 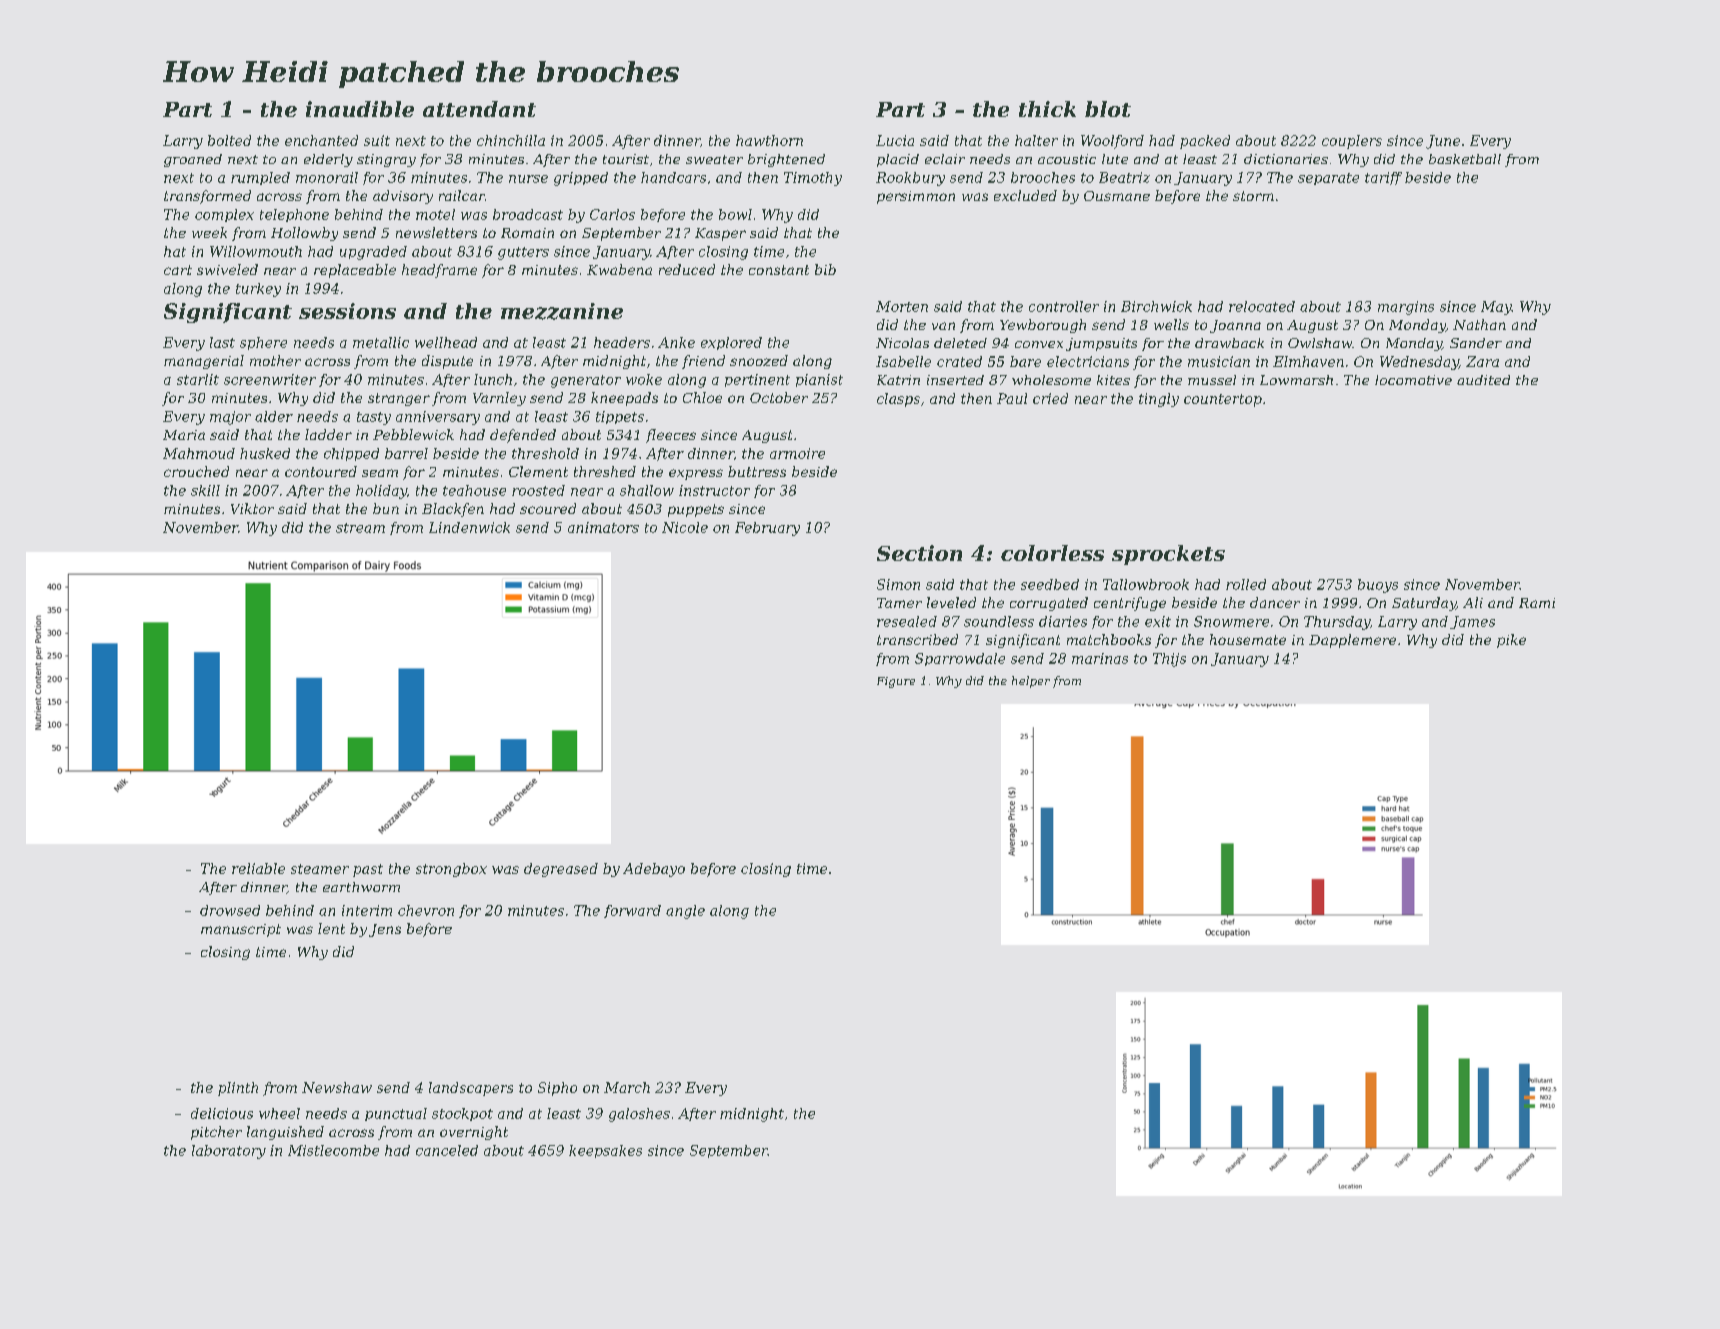 I want to click on basketball, so click(x=1465, y=159).
